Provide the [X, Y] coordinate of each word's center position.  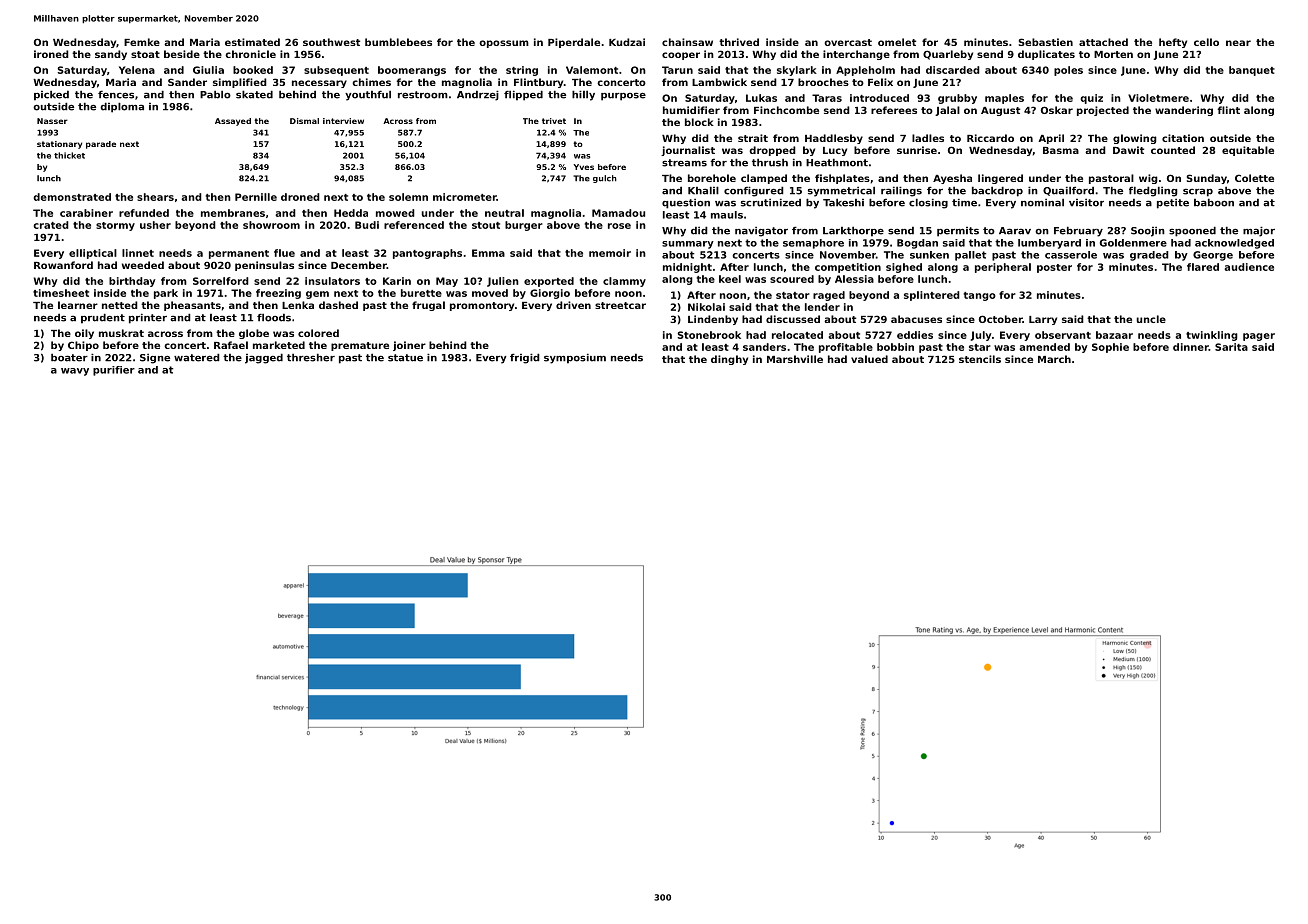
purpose [623, 96]
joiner [409, 346]
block [699, 122]
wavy [75, 372]
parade [101, 145]
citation [1183, 138]
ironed [51, 54]
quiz [1092, 99]
